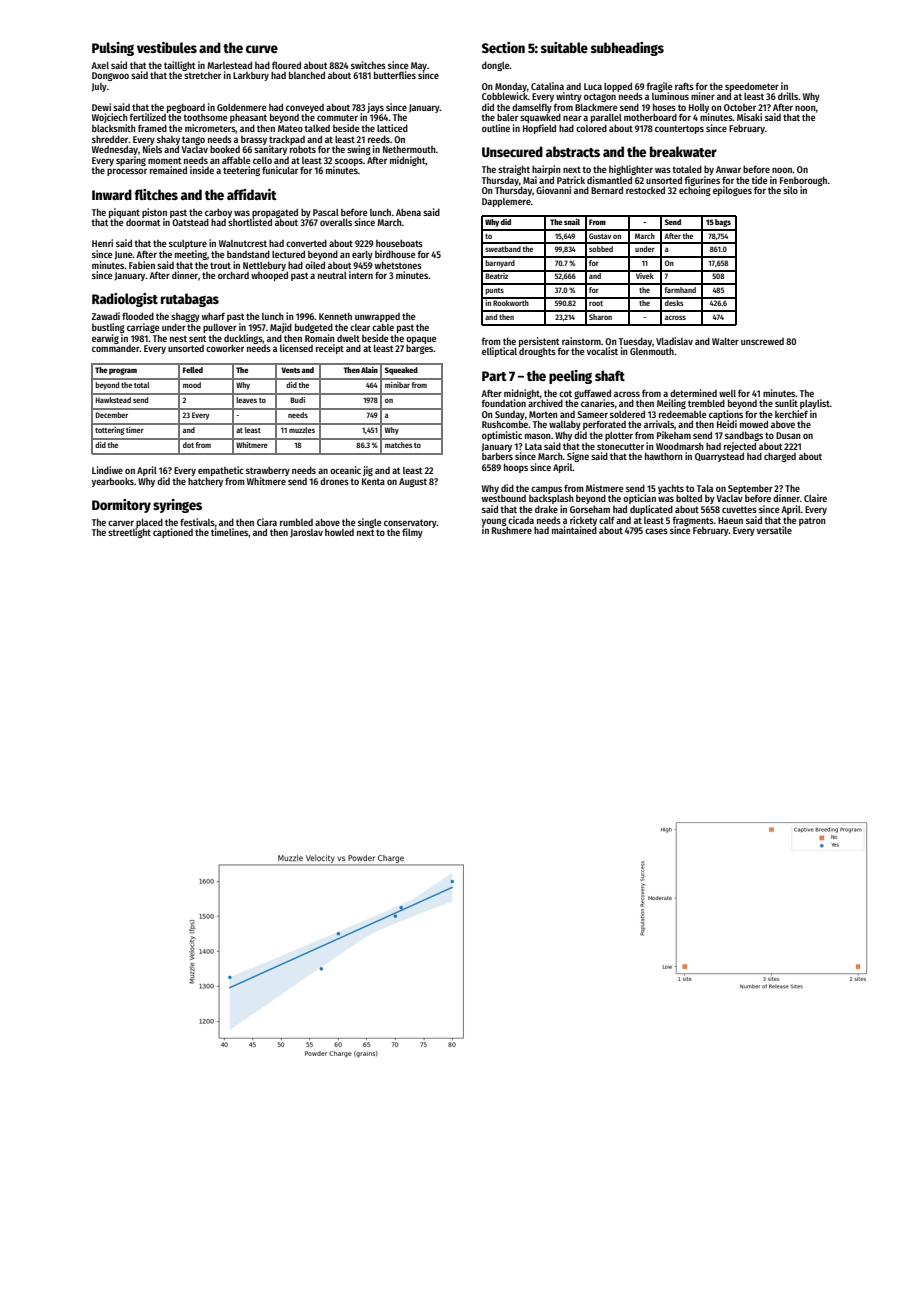 Image resolution: width=924 pixels, height=1308 pixels. I want to click on Kenta, so click(373, 481).
